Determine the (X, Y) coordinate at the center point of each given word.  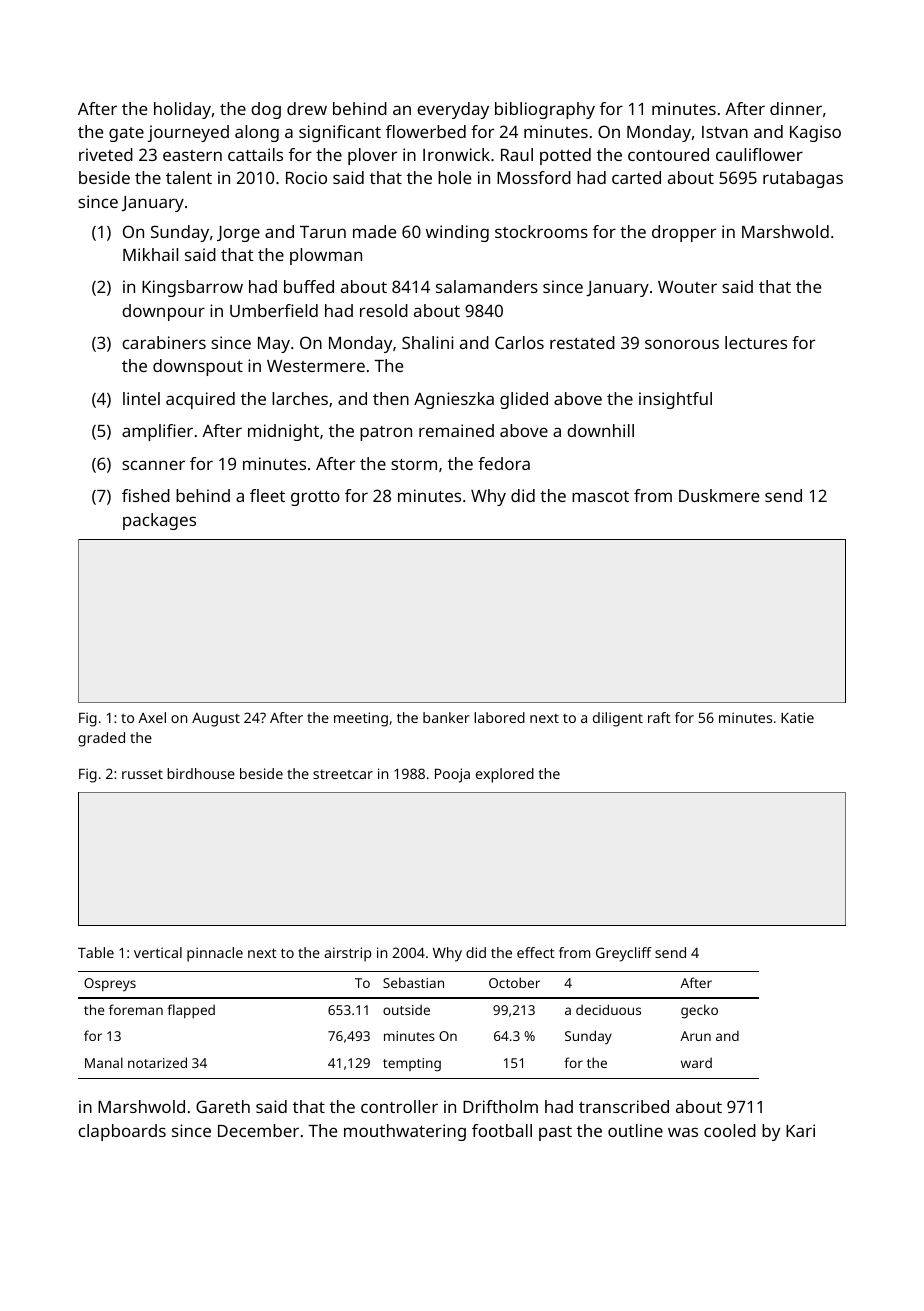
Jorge (238, 234)
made (374, 231)
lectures (756, 342)
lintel (141, 398)
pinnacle (215, 954)
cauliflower (759, 154)
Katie (797, 717)
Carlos (519, 342)
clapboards (122, 1132)
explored (505, 775)
